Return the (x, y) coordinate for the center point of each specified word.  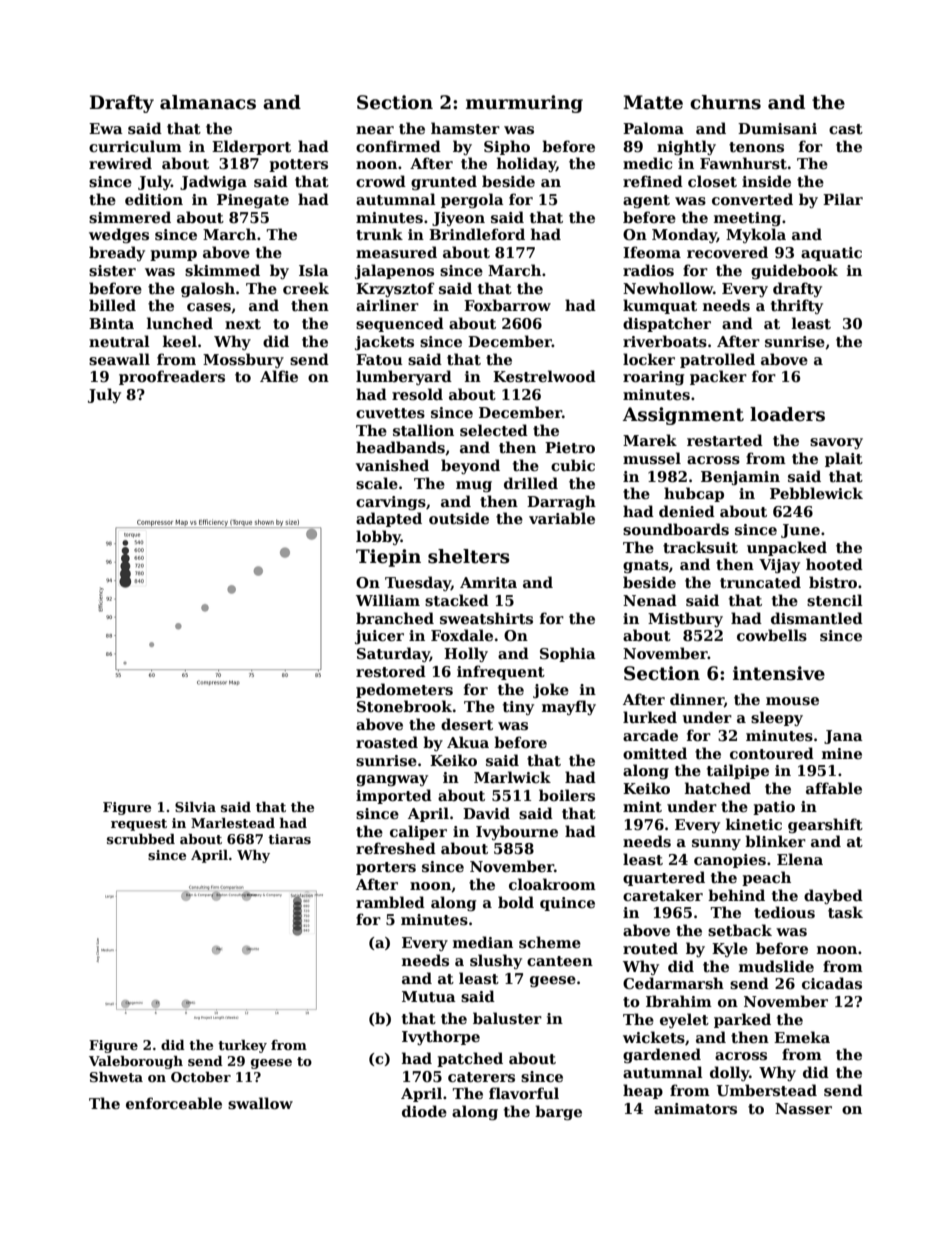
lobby (378, 537)
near (375, 130)
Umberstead (767, 1090)
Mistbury (685, 619)
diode (424, 1111)
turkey (242, 1046)
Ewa (106, 128)
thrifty (797, 306)
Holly (466, 654)
